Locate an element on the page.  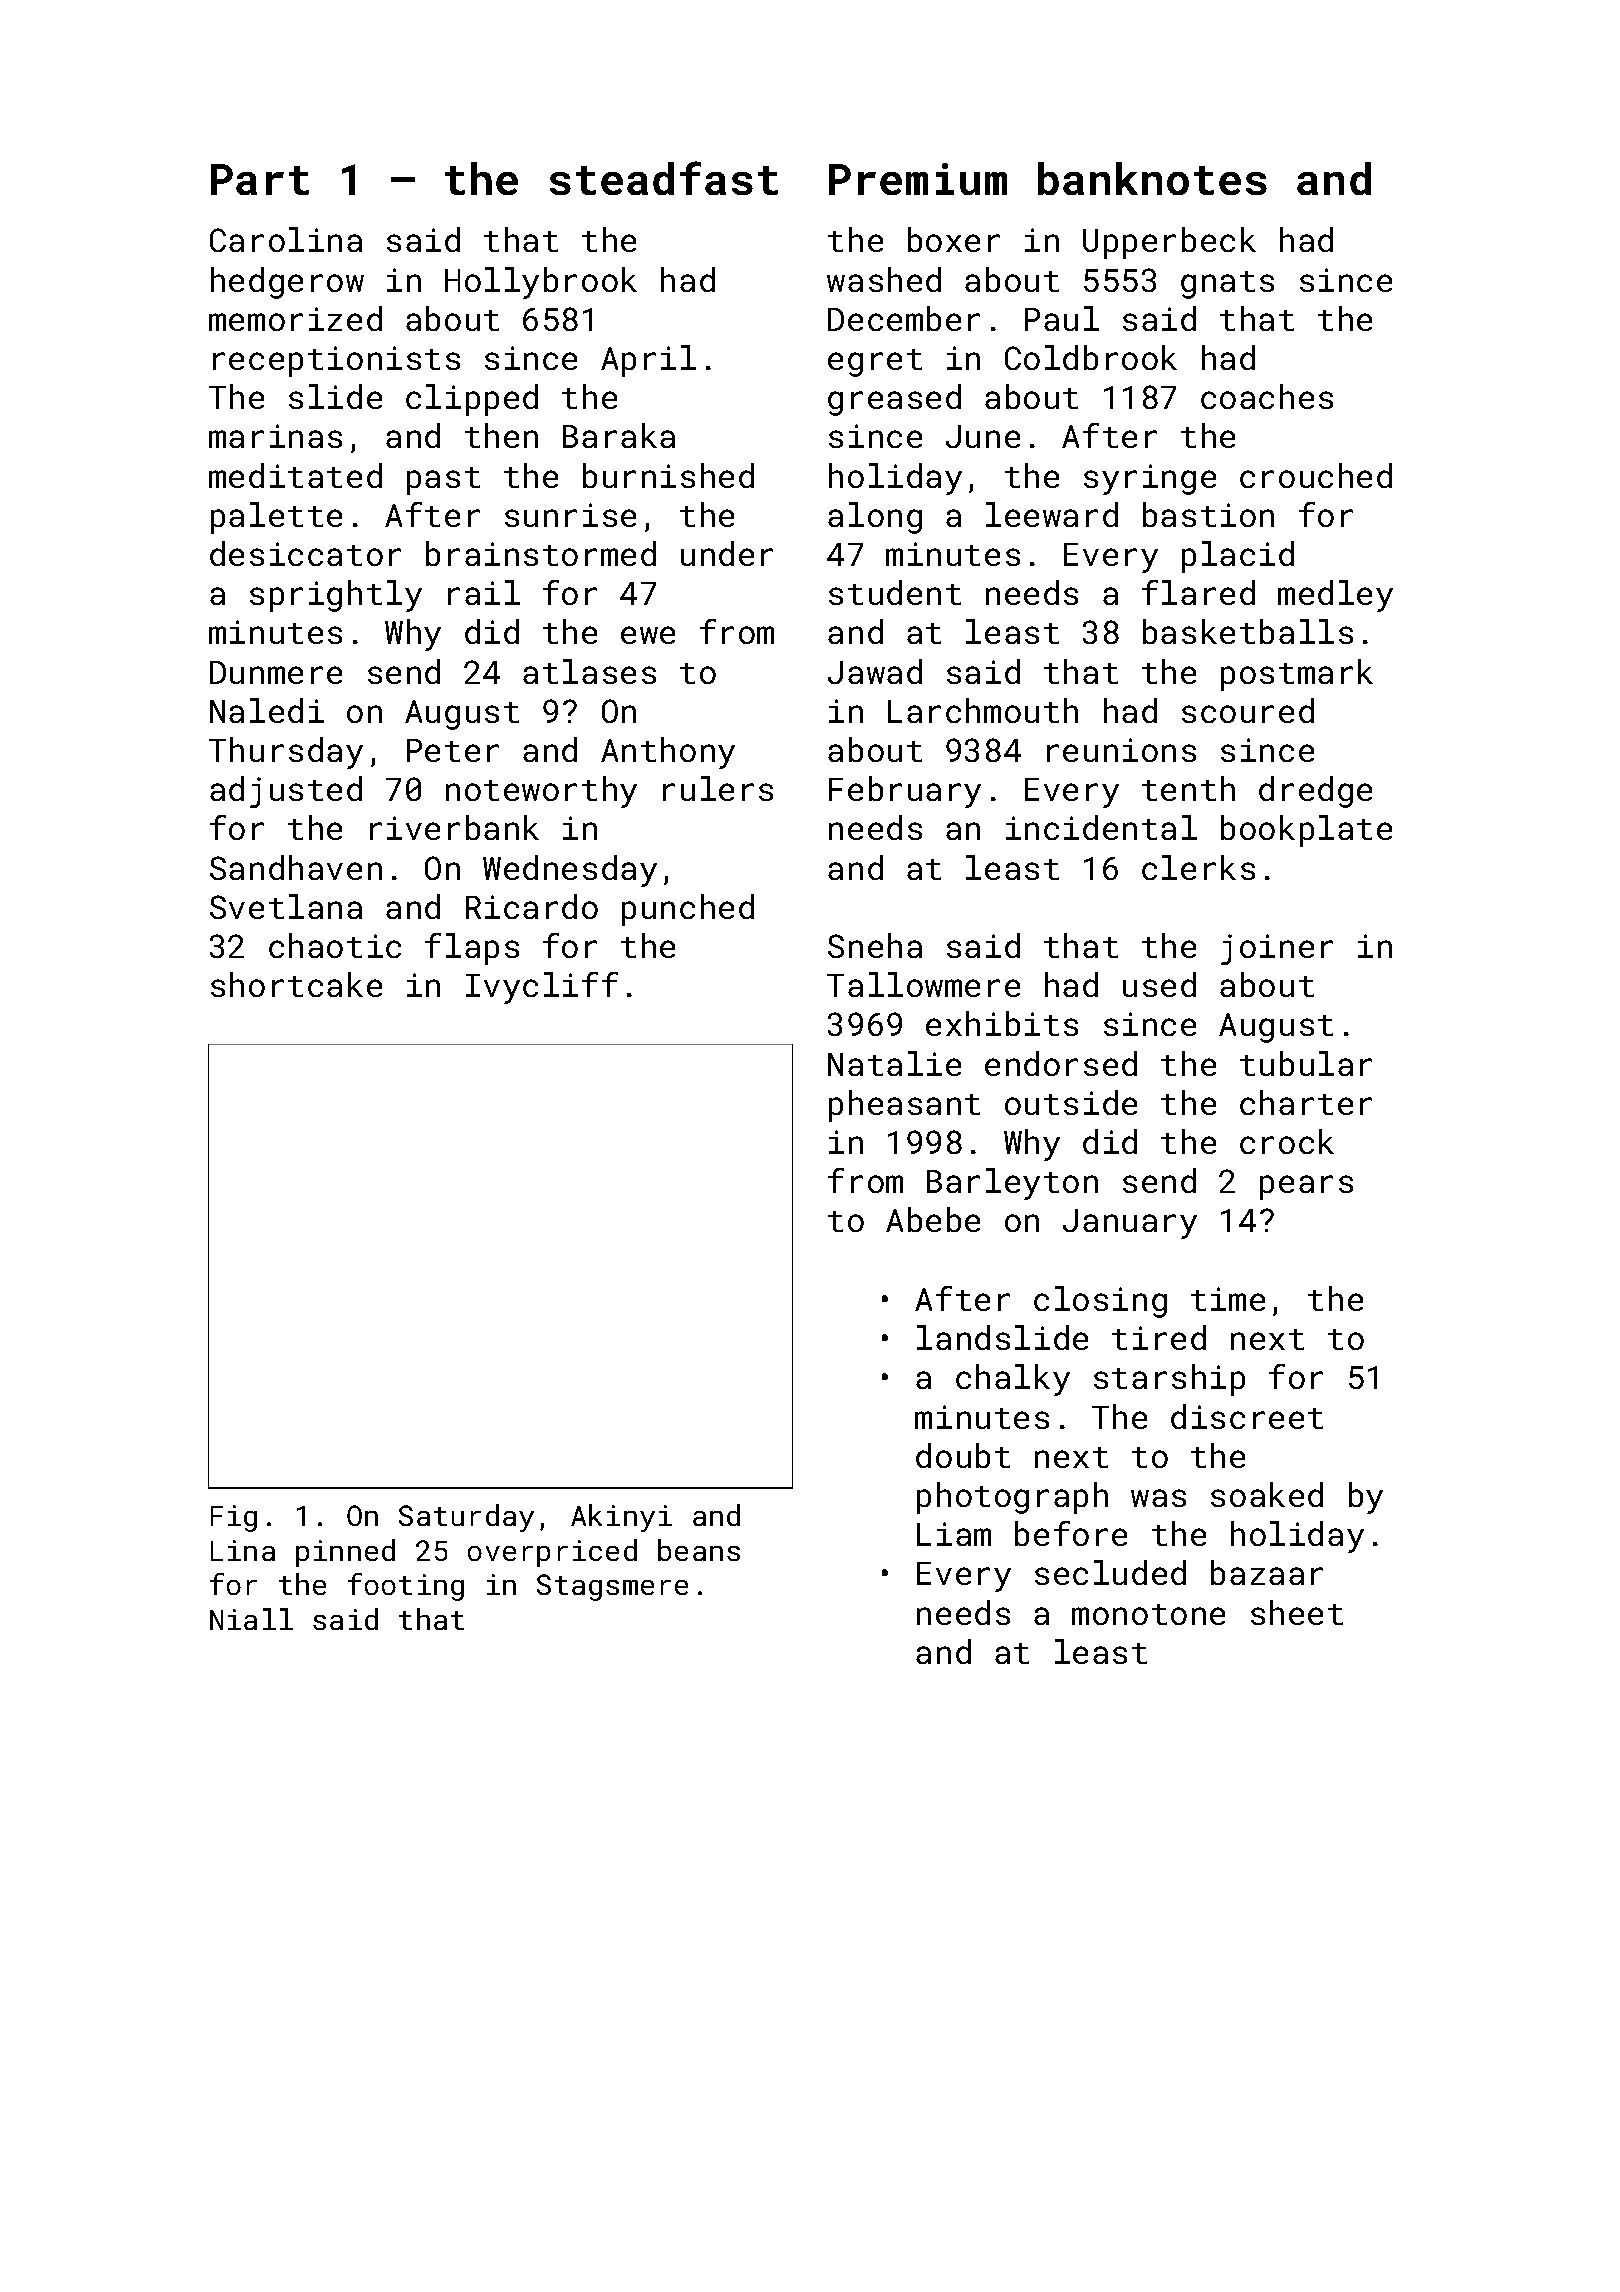
Coldbrook is located at coordinates (1091, 357).
